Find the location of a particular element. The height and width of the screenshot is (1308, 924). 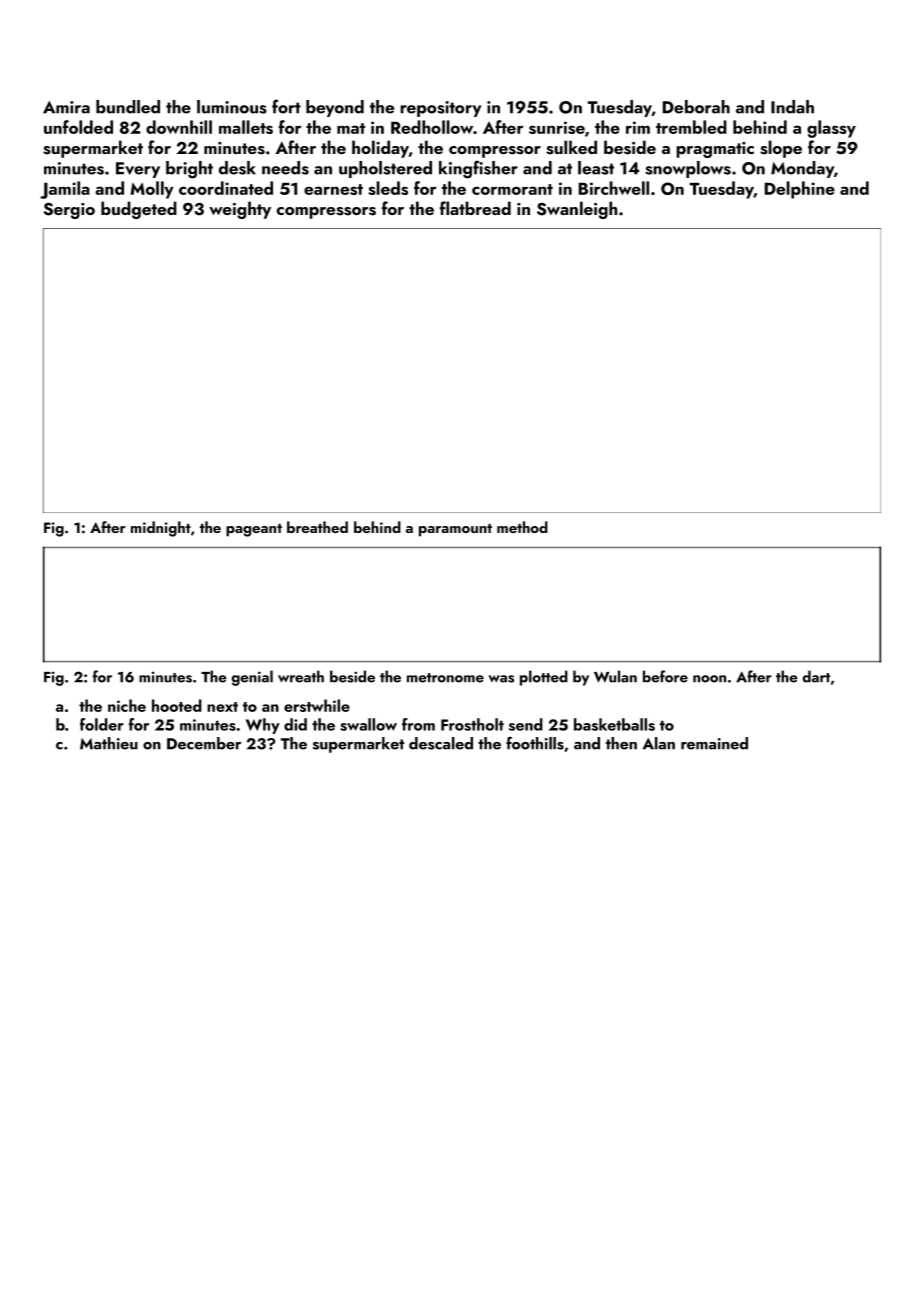

Swanleigh is located at coordinates (577, 210).
